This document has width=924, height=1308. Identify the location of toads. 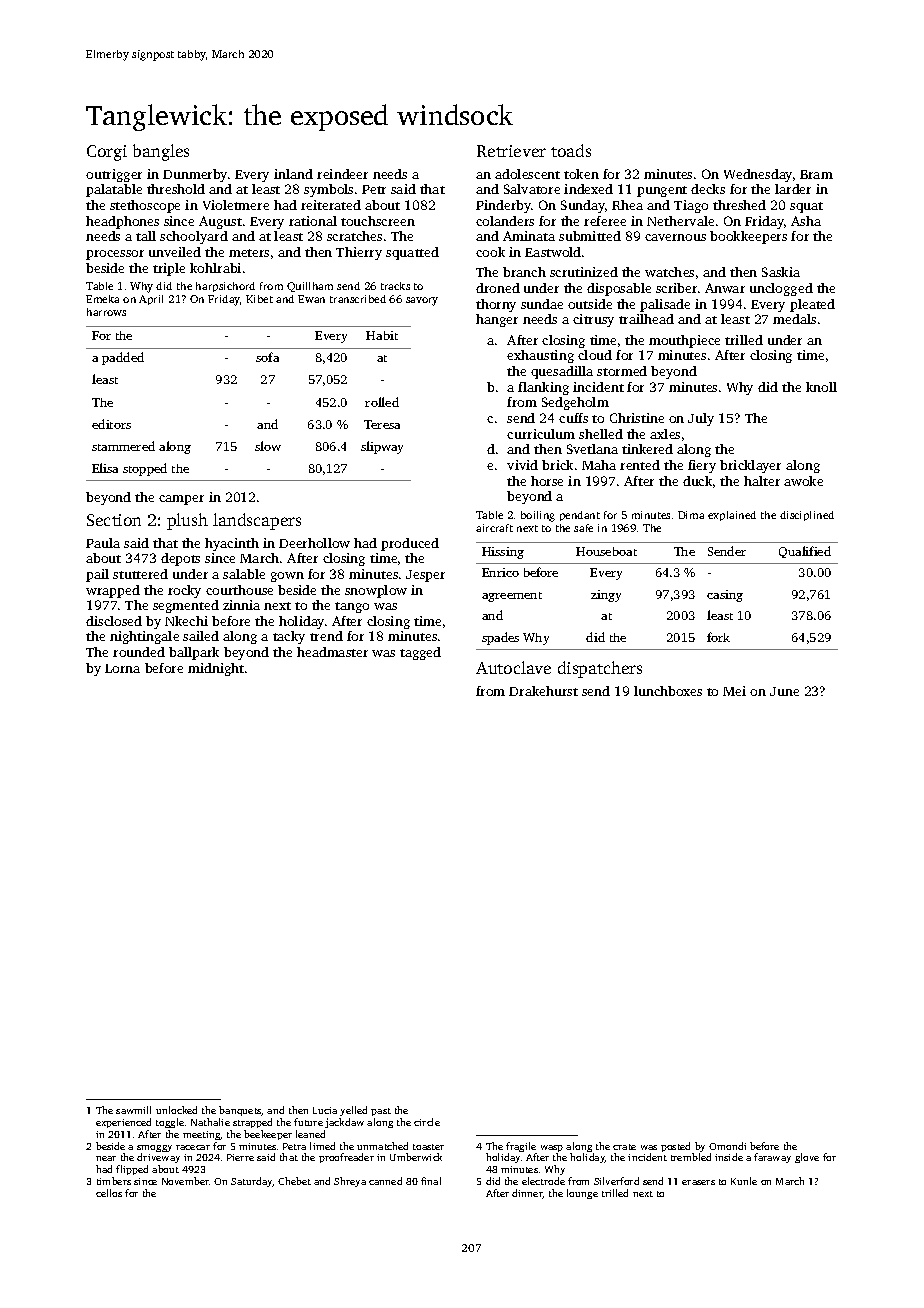
(571, 150).
